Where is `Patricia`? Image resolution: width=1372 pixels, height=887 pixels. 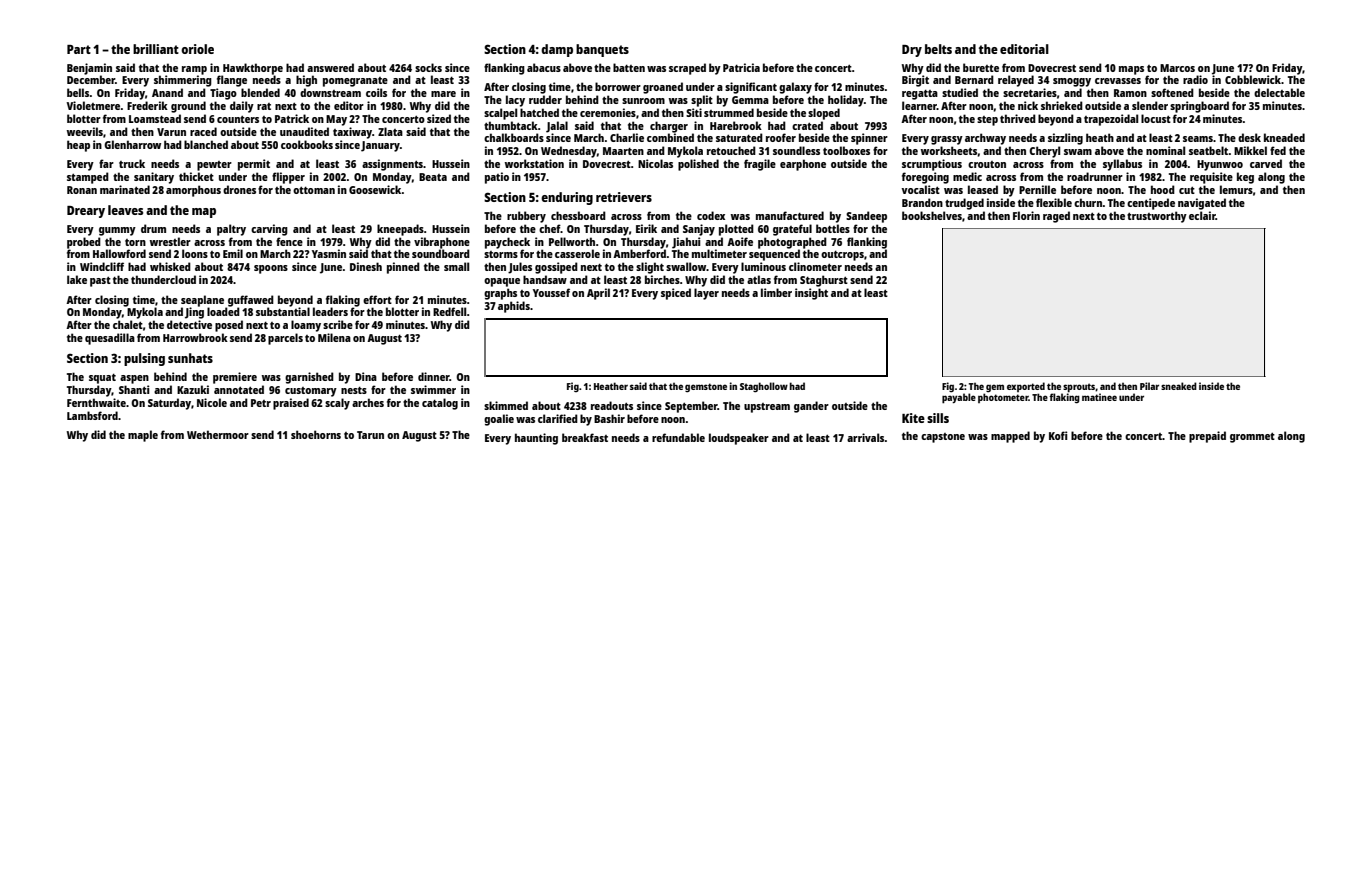 Patricia is located at coordinates (741, 67).
